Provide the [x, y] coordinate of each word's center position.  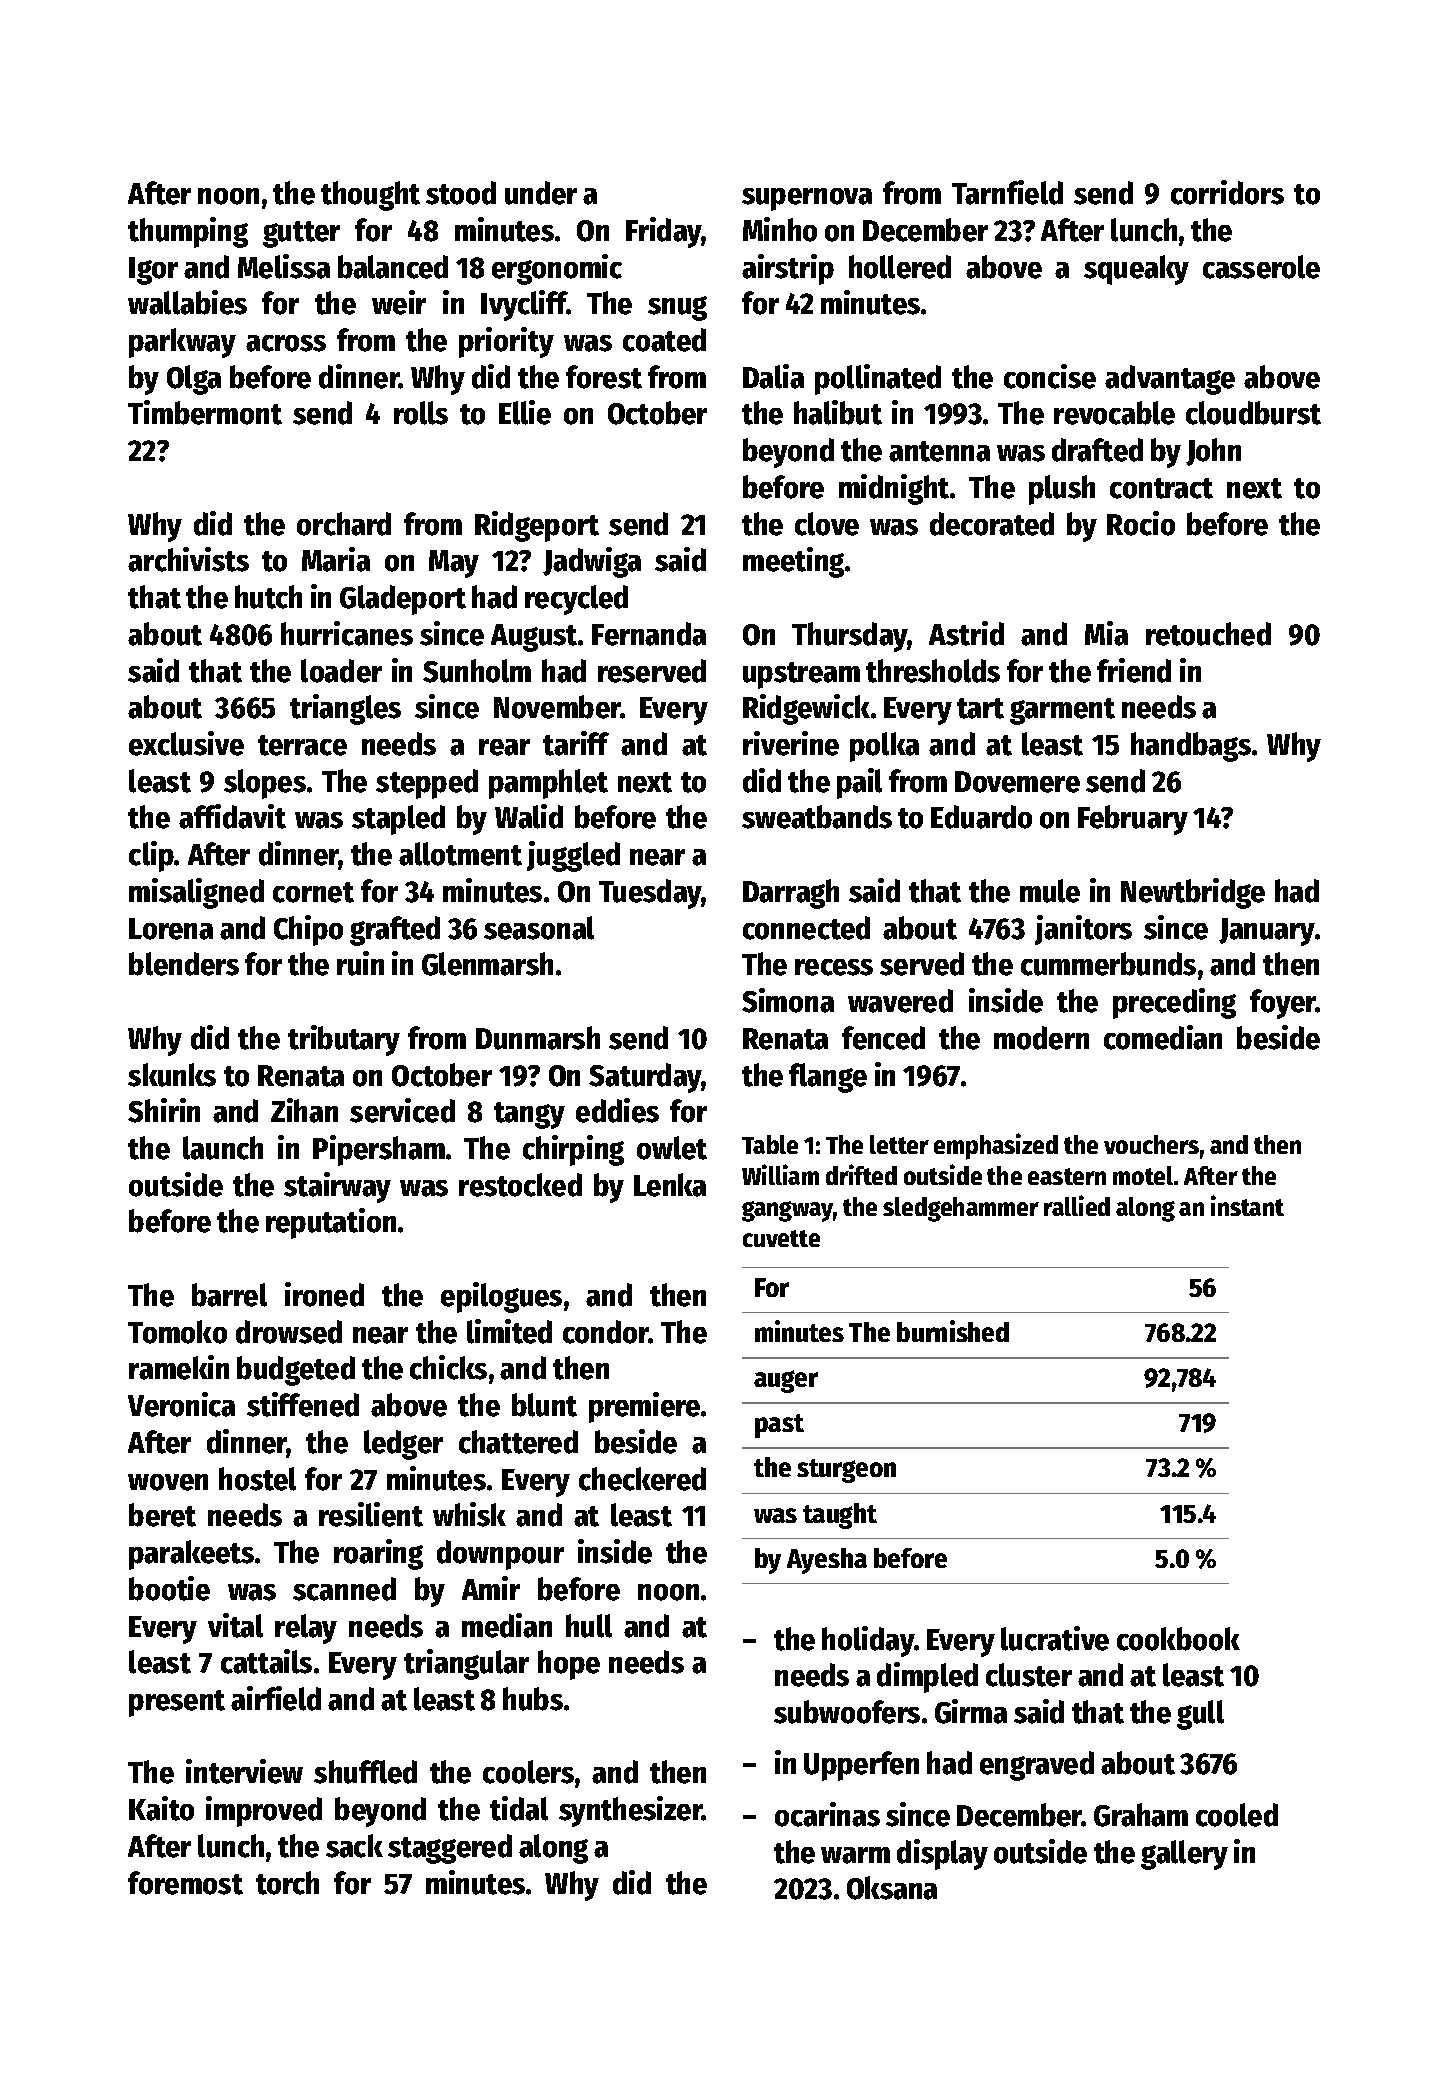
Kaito [161, 1808]
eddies [617, 1110]
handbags [1191, 747]
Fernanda [649, 634]
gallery [1184, 1855]
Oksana [892, 1888]
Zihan [304, 1110]
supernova [807, 199]
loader [341, 671]
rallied [1077, 1205]
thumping [188, 232]
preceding [1174, 1003]
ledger [403, 1445]
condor [606, 1332]
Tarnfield [1007, 192]
